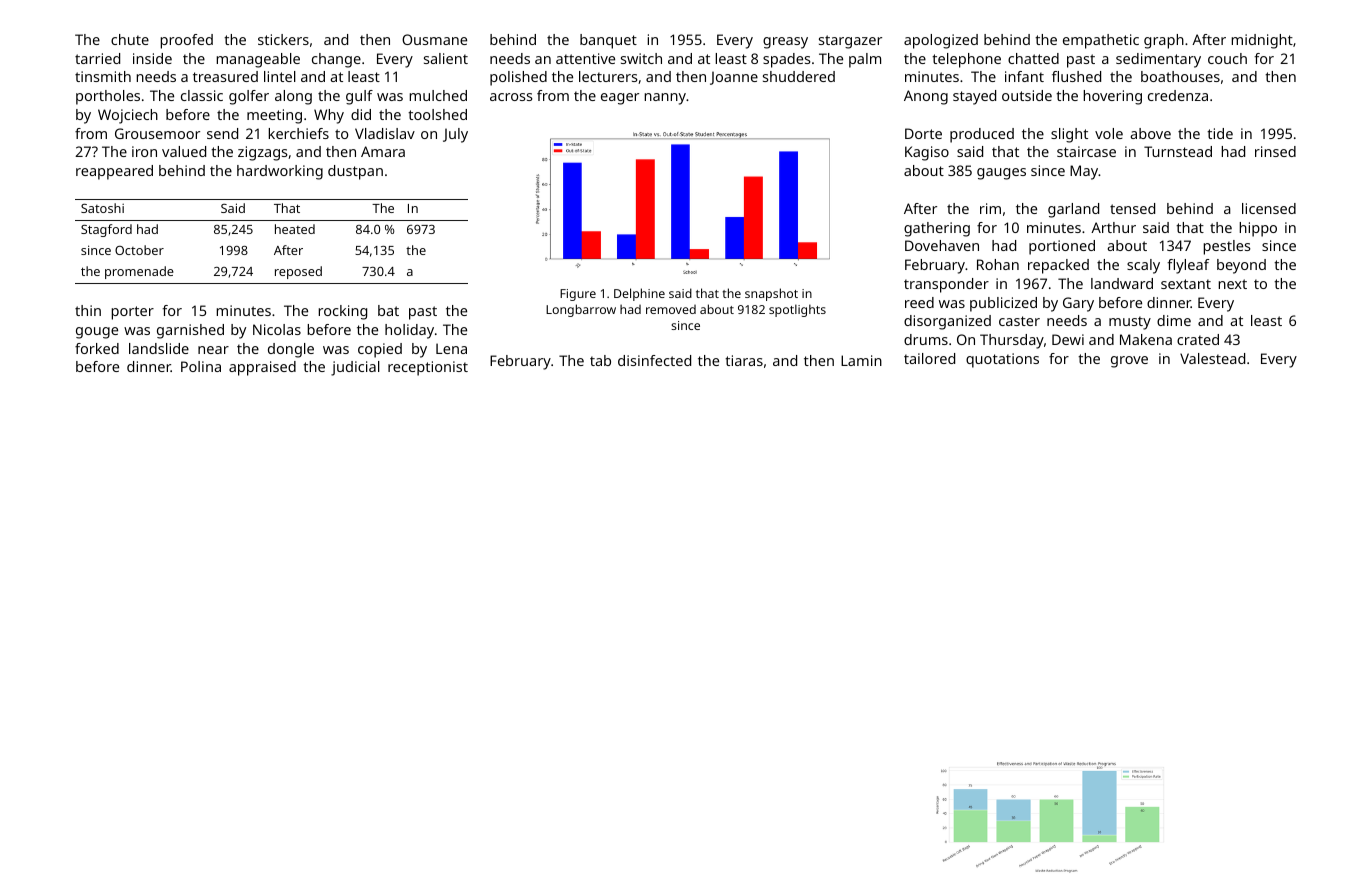 The width and height of the page is (1372, 887). What do you see at coordinates (295, 229) in the page?
I see `heated` at bounding box center [295, 229].
